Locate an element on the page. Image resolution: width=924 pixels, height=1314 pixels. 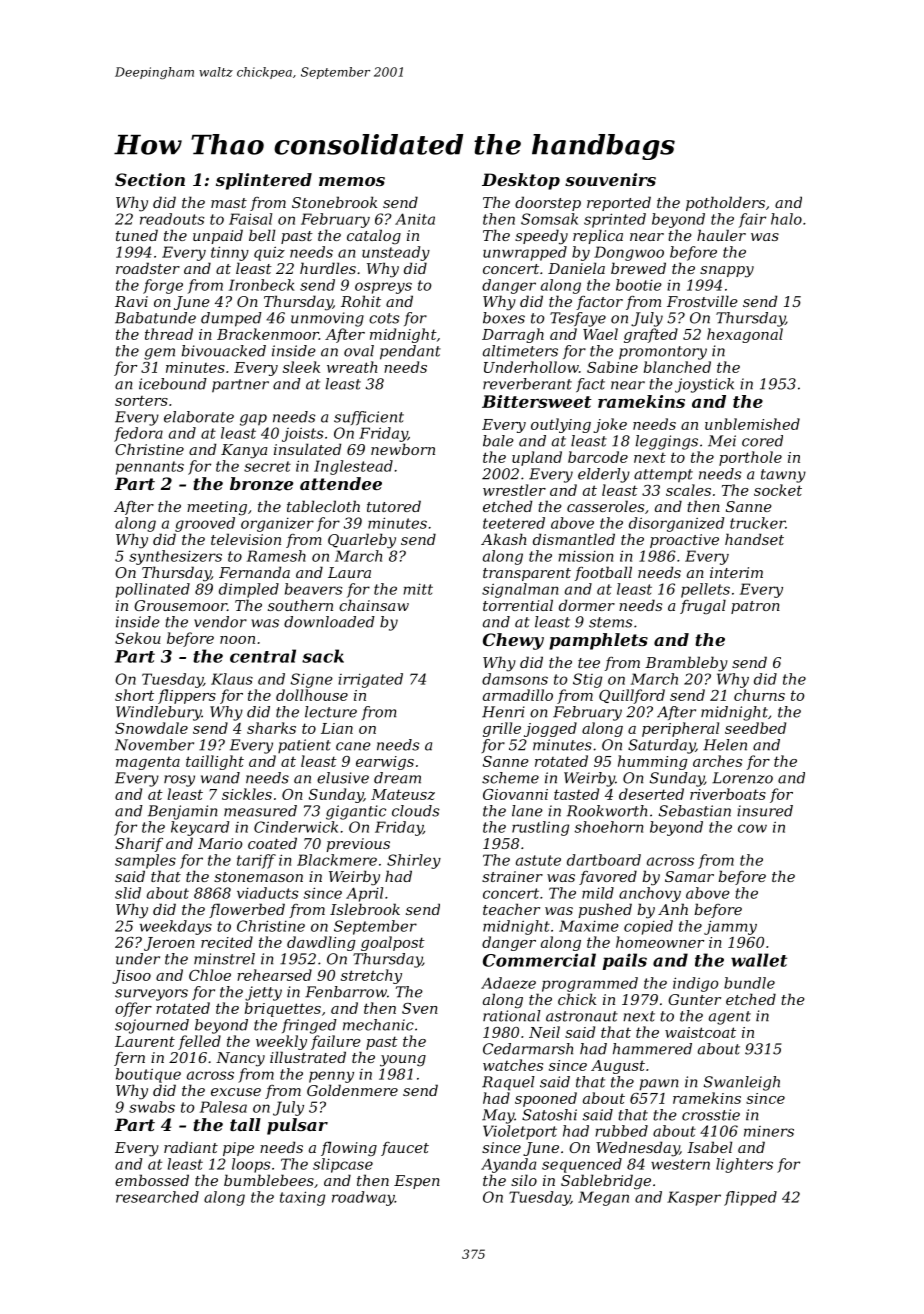
dumped is located at coordinates (231, 319).
